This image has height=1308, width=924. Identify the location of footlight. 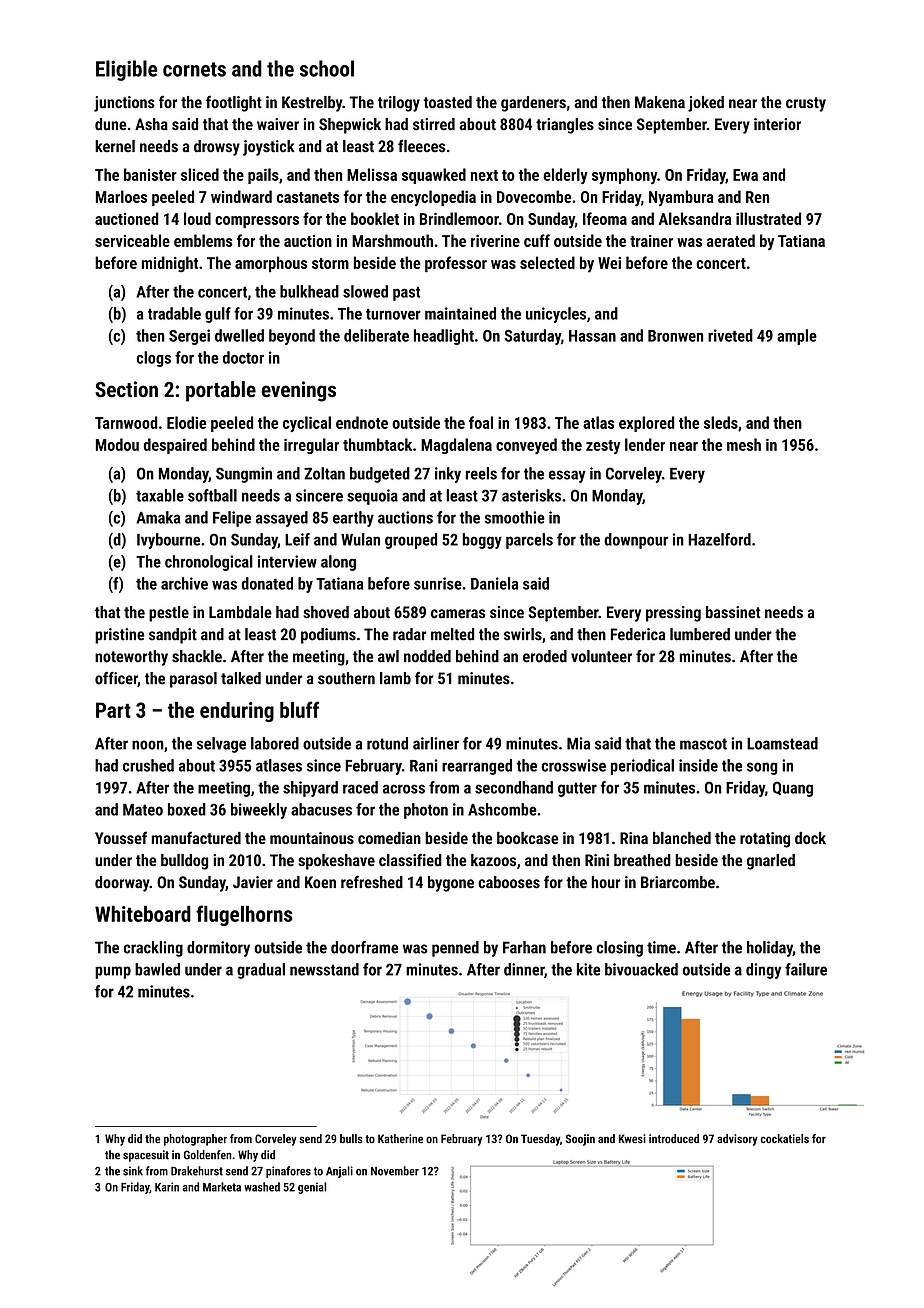
(234, 103).
